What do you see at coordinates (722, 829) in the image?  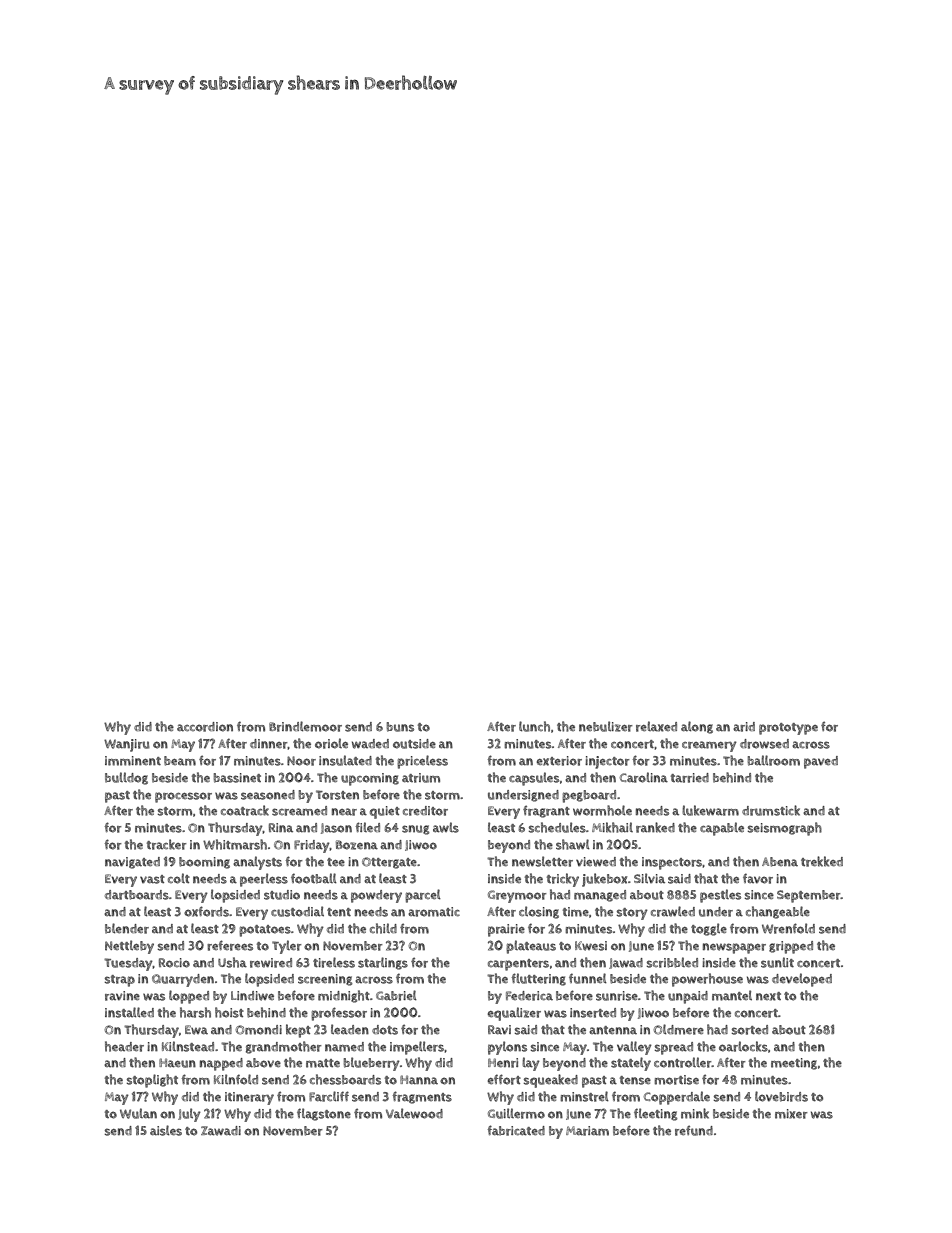 I see `capable` at bounding box center [722, 829].
